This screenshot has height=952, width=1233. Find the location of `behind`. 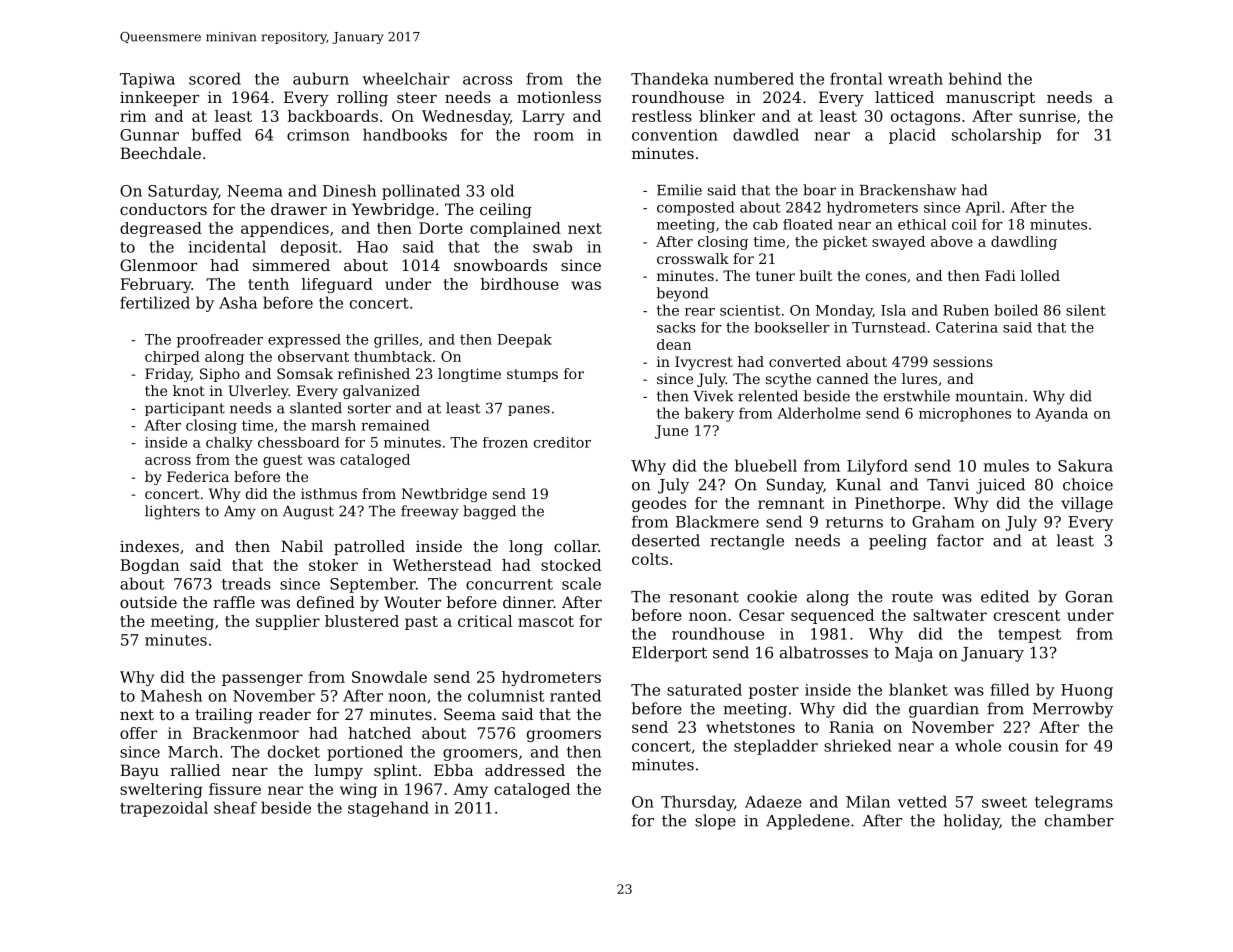

behind is located at coordinates (975, 78).
